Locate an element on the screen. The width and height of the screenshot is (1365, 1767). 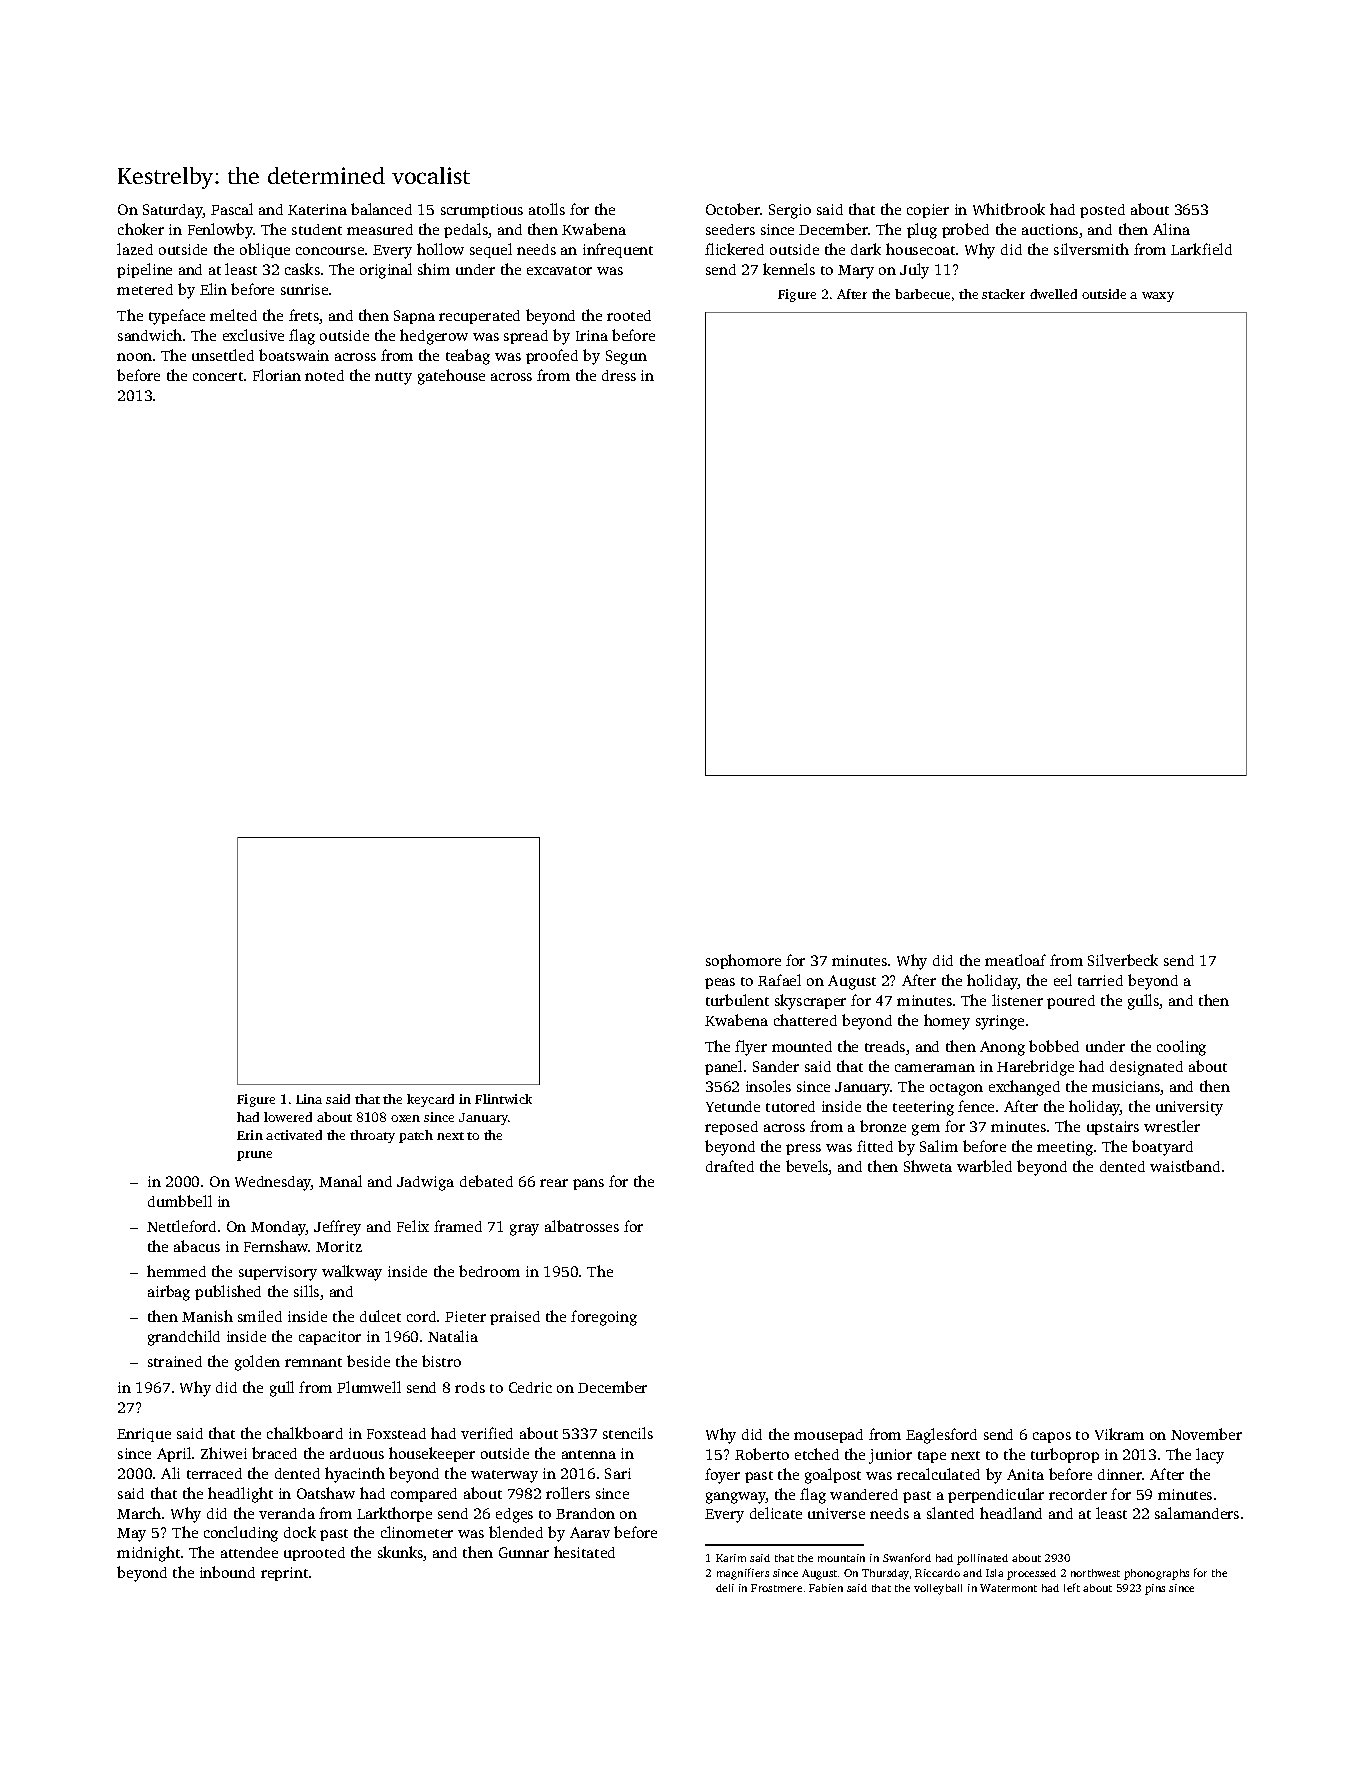
flickered is located at coordinates (734, 249).
